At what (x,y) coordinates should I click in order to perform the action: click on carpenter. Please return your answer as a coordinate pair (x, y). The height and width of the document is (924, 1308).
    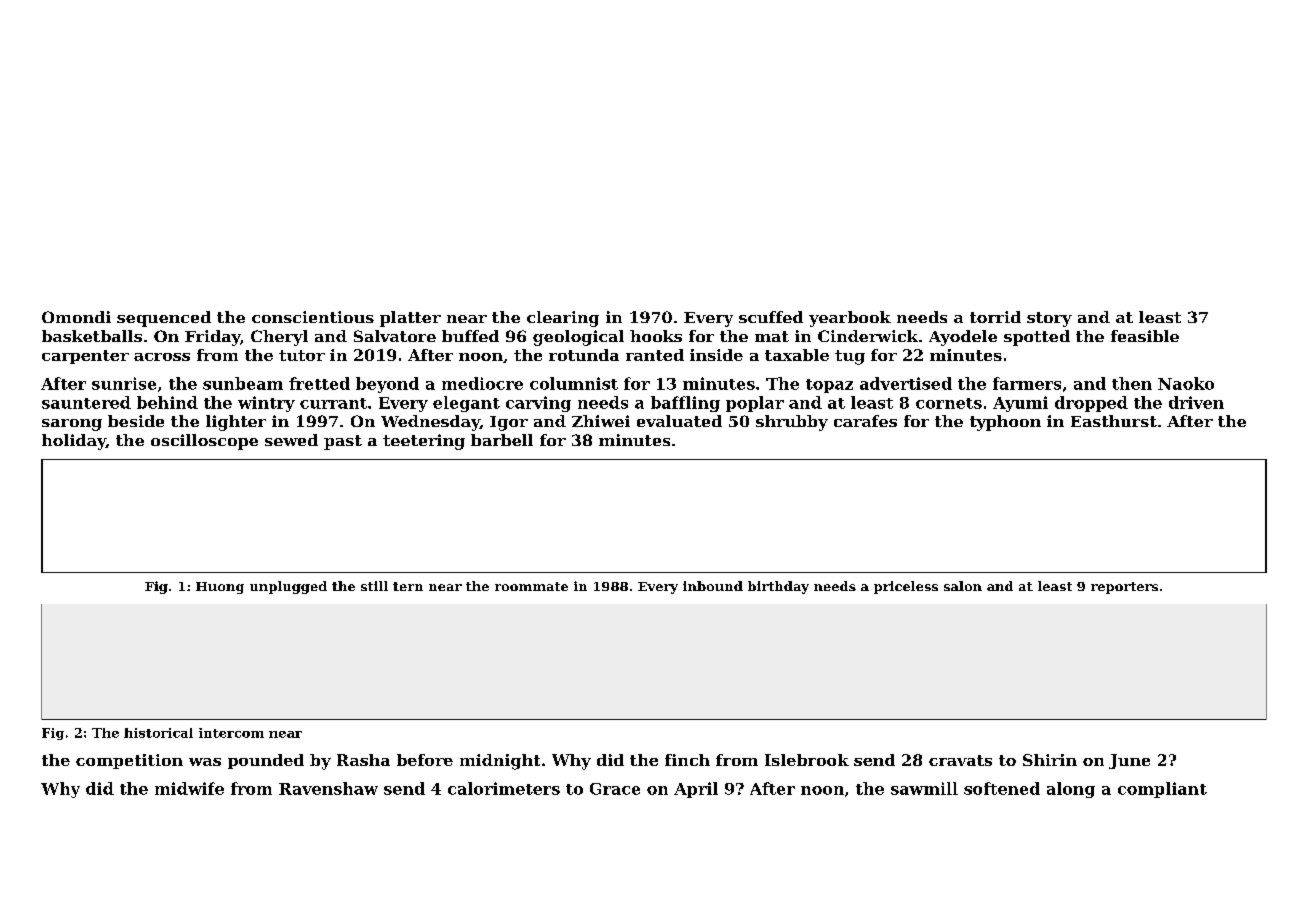
    Looking at the image, I should click on (85, 357).
